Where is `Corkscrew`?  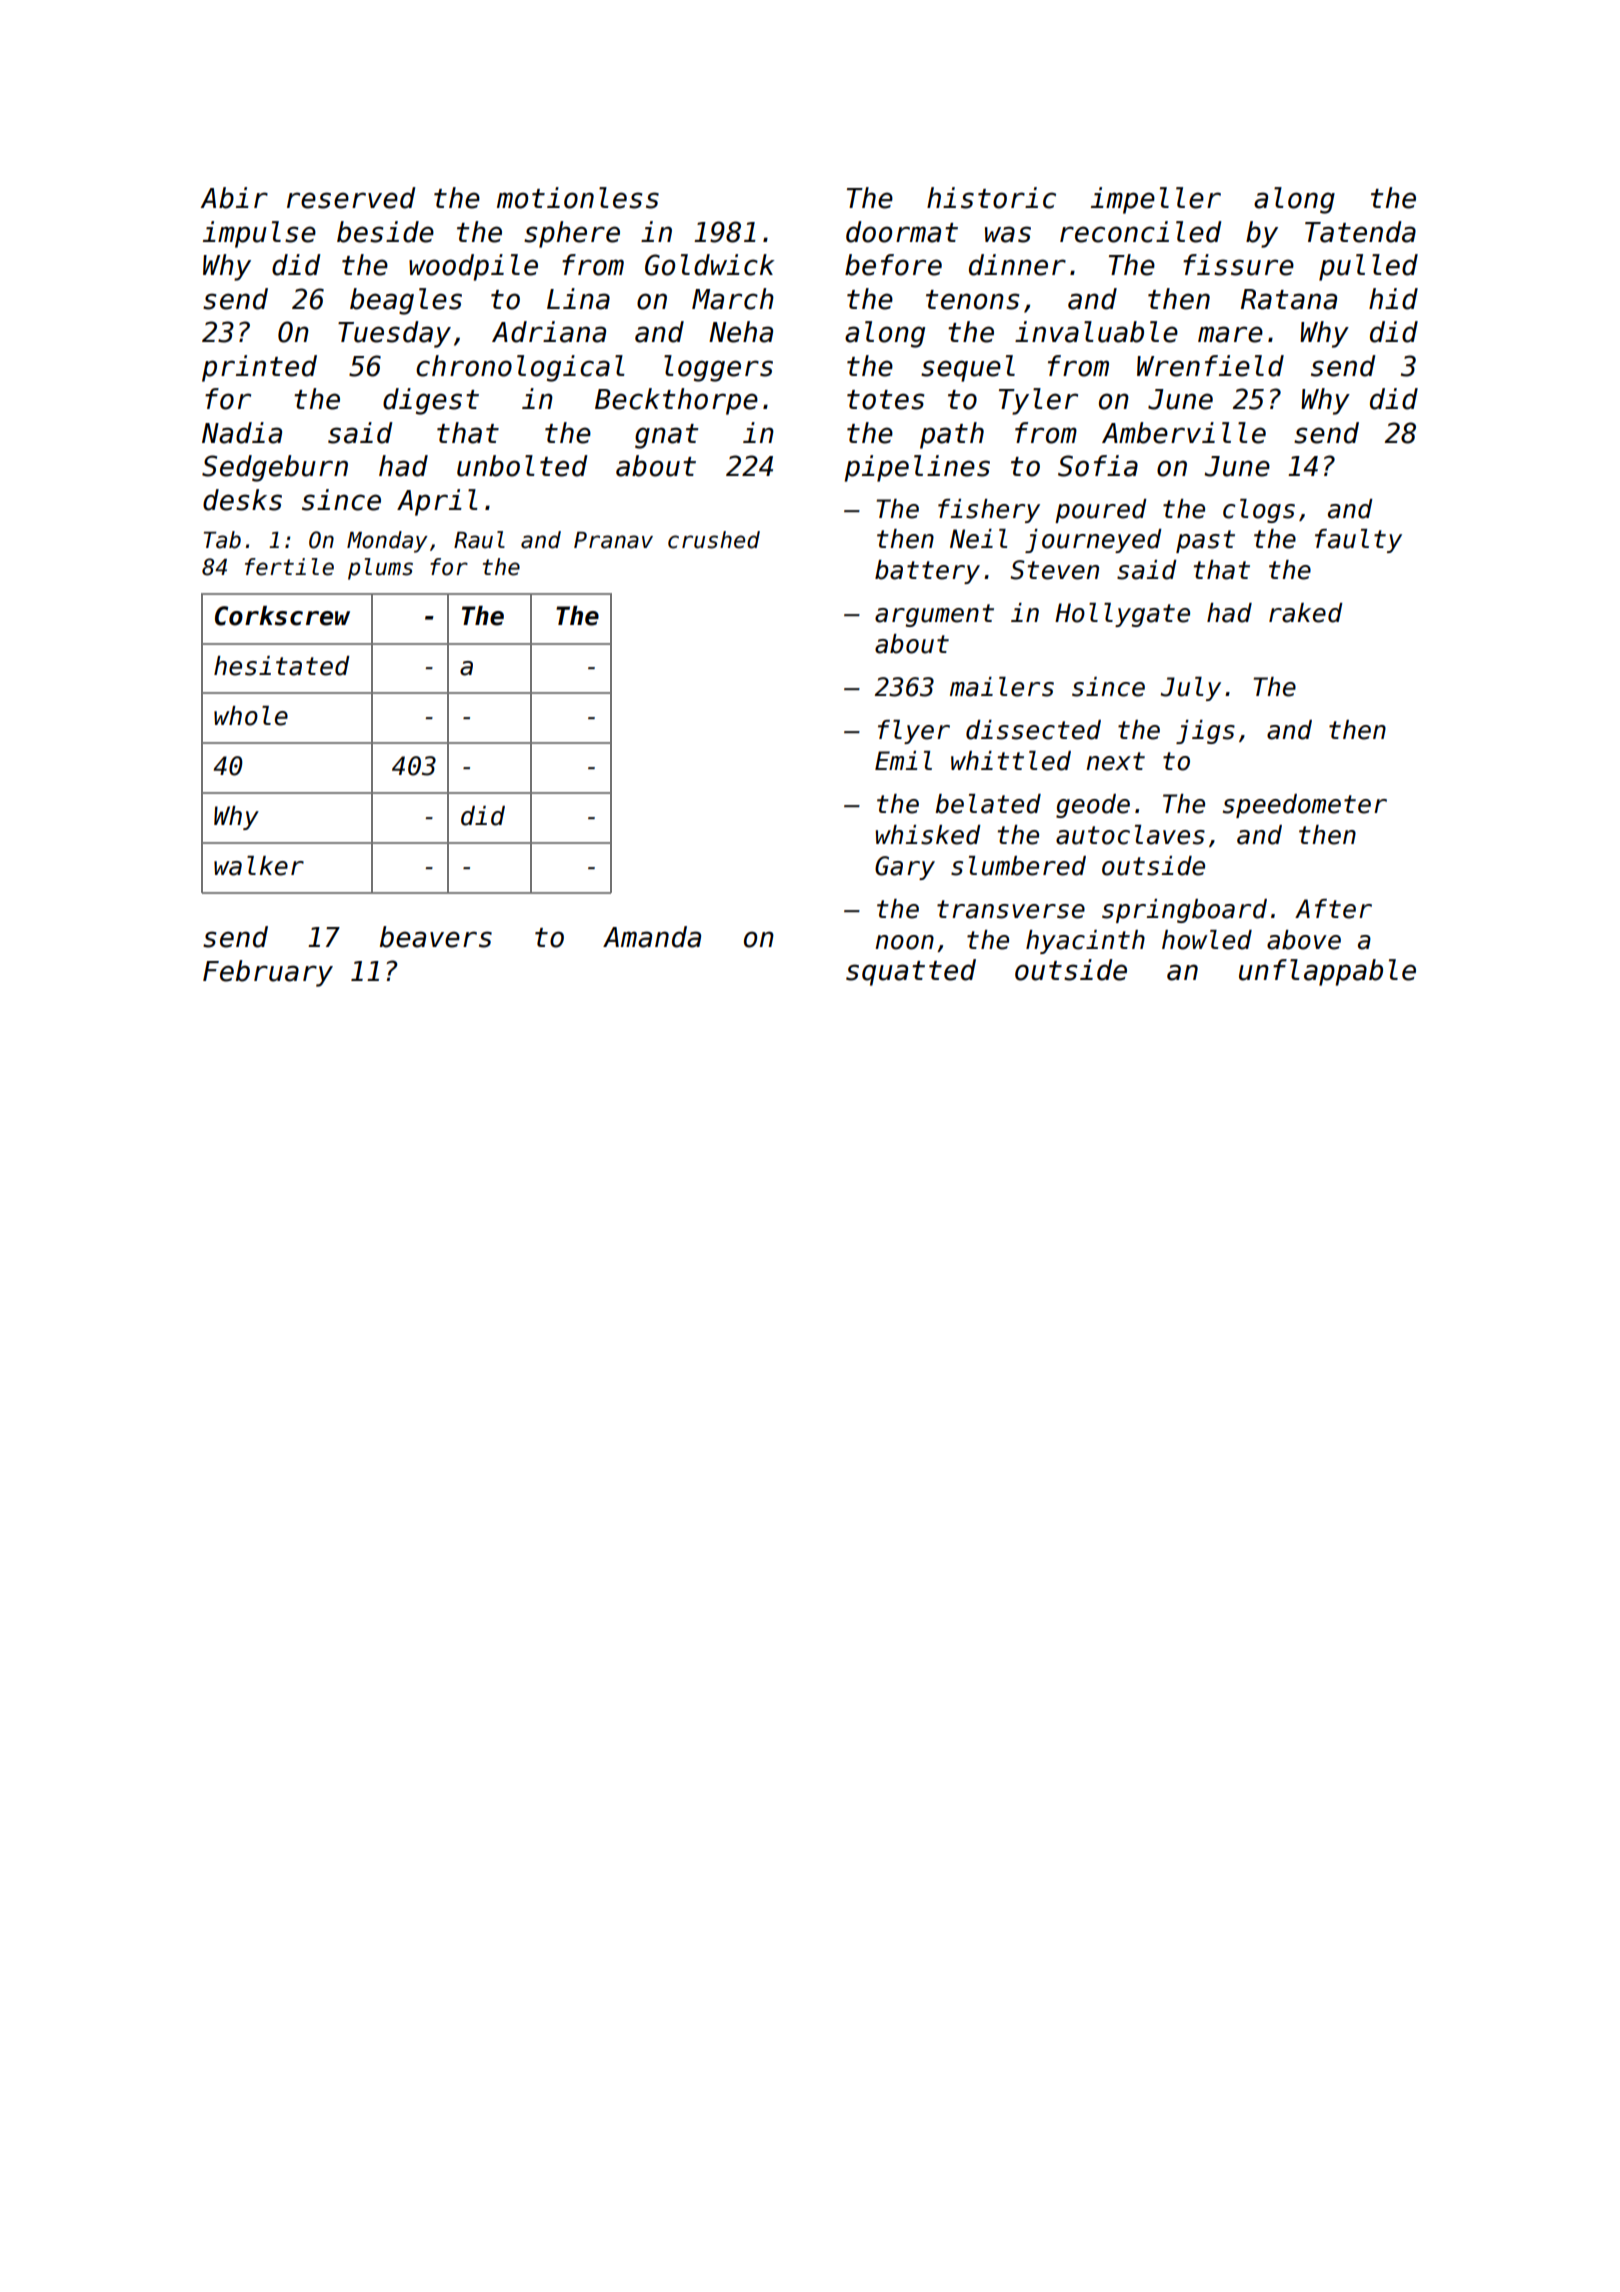
Corkscrew is located at coordinates (282, 616).
